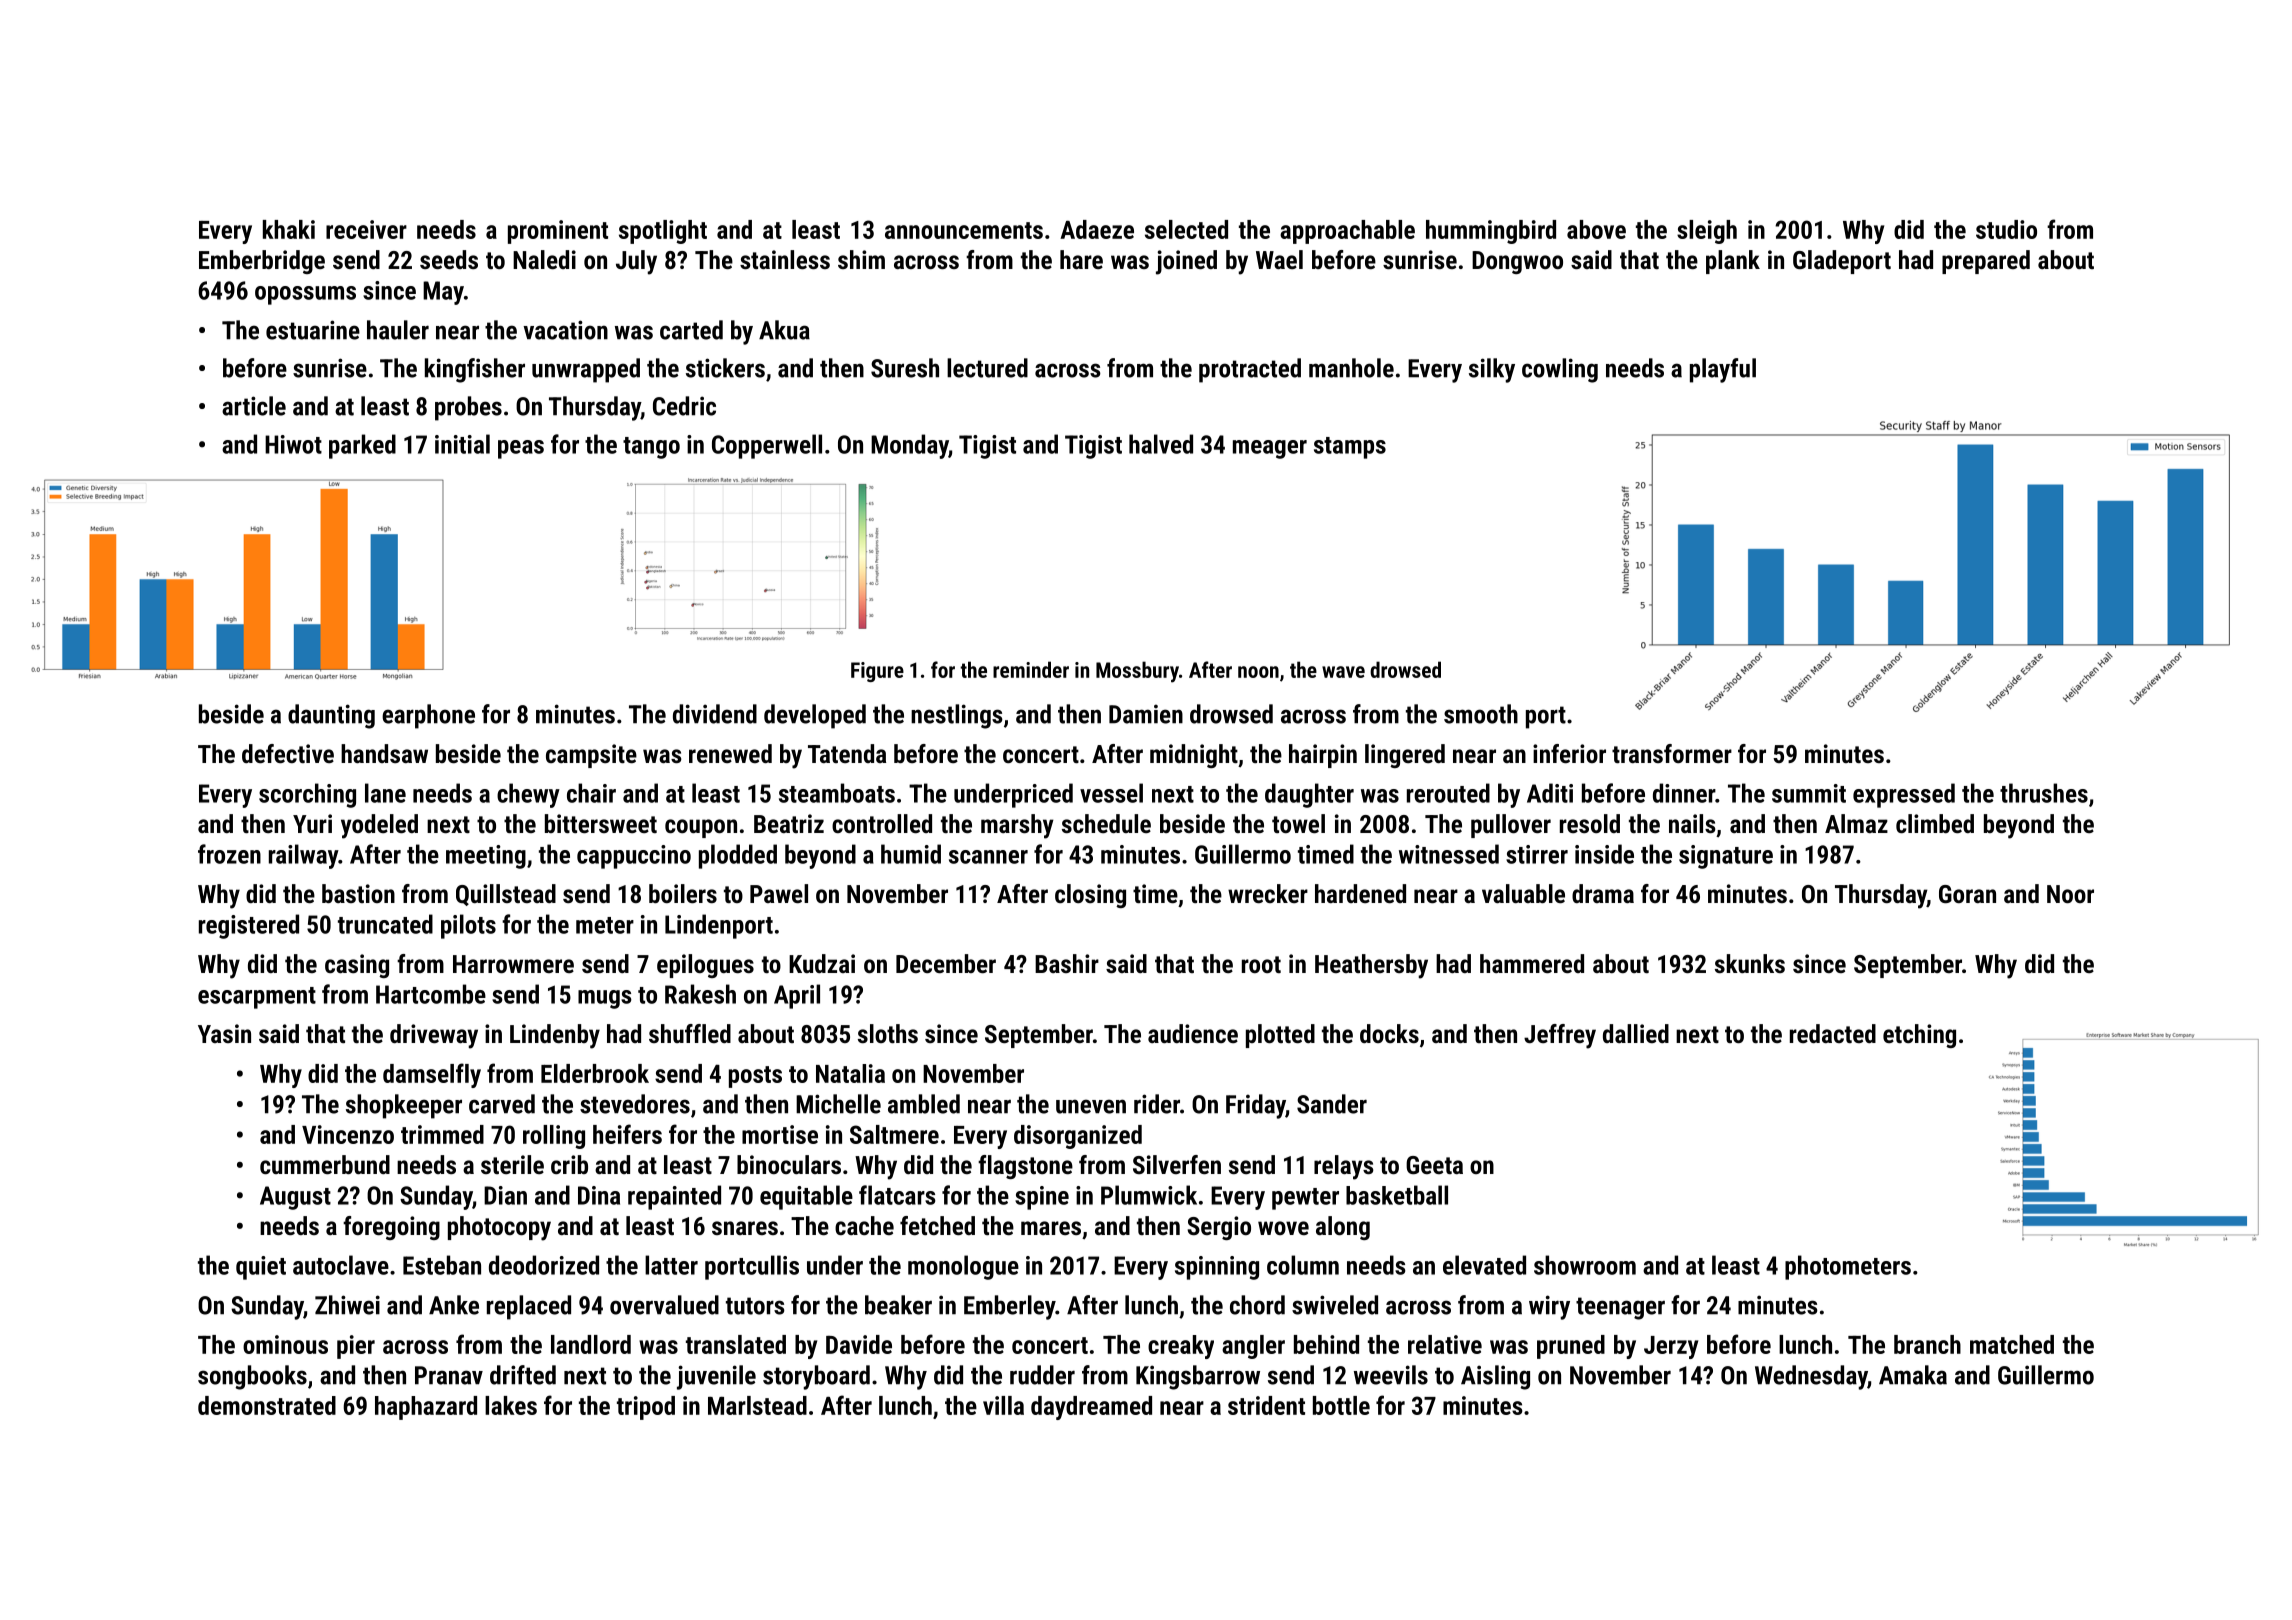 The image size is (2292, 1620). Describe the element at coordinates (1283, 1228) in the document. I see `wove` at that location.
